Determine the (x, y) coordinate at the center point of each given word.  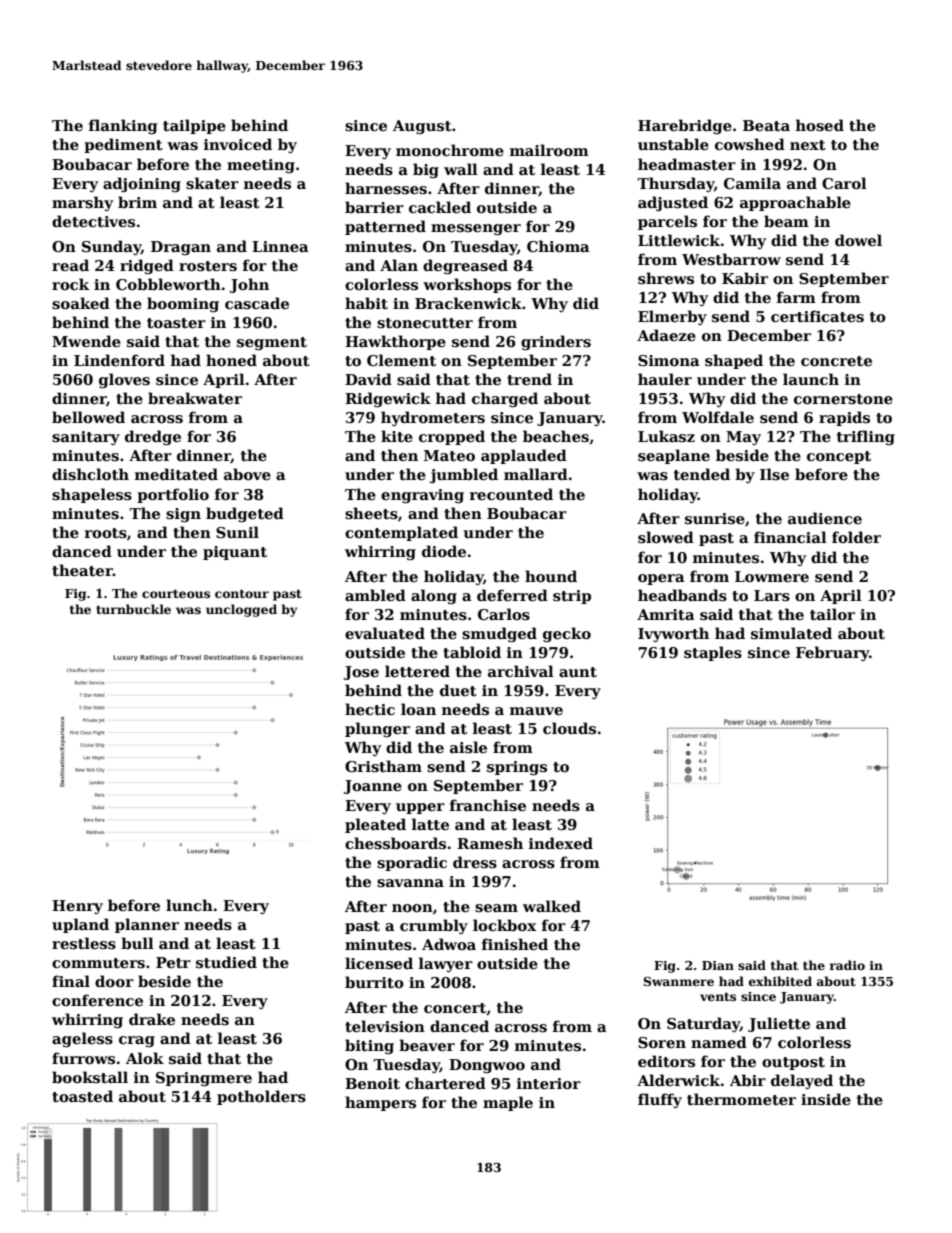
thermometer (741, 1099)
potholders (261, 1097)
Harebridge (685, 126)
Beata (766, 125)
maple (508, 1103)
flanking (123, 126)
